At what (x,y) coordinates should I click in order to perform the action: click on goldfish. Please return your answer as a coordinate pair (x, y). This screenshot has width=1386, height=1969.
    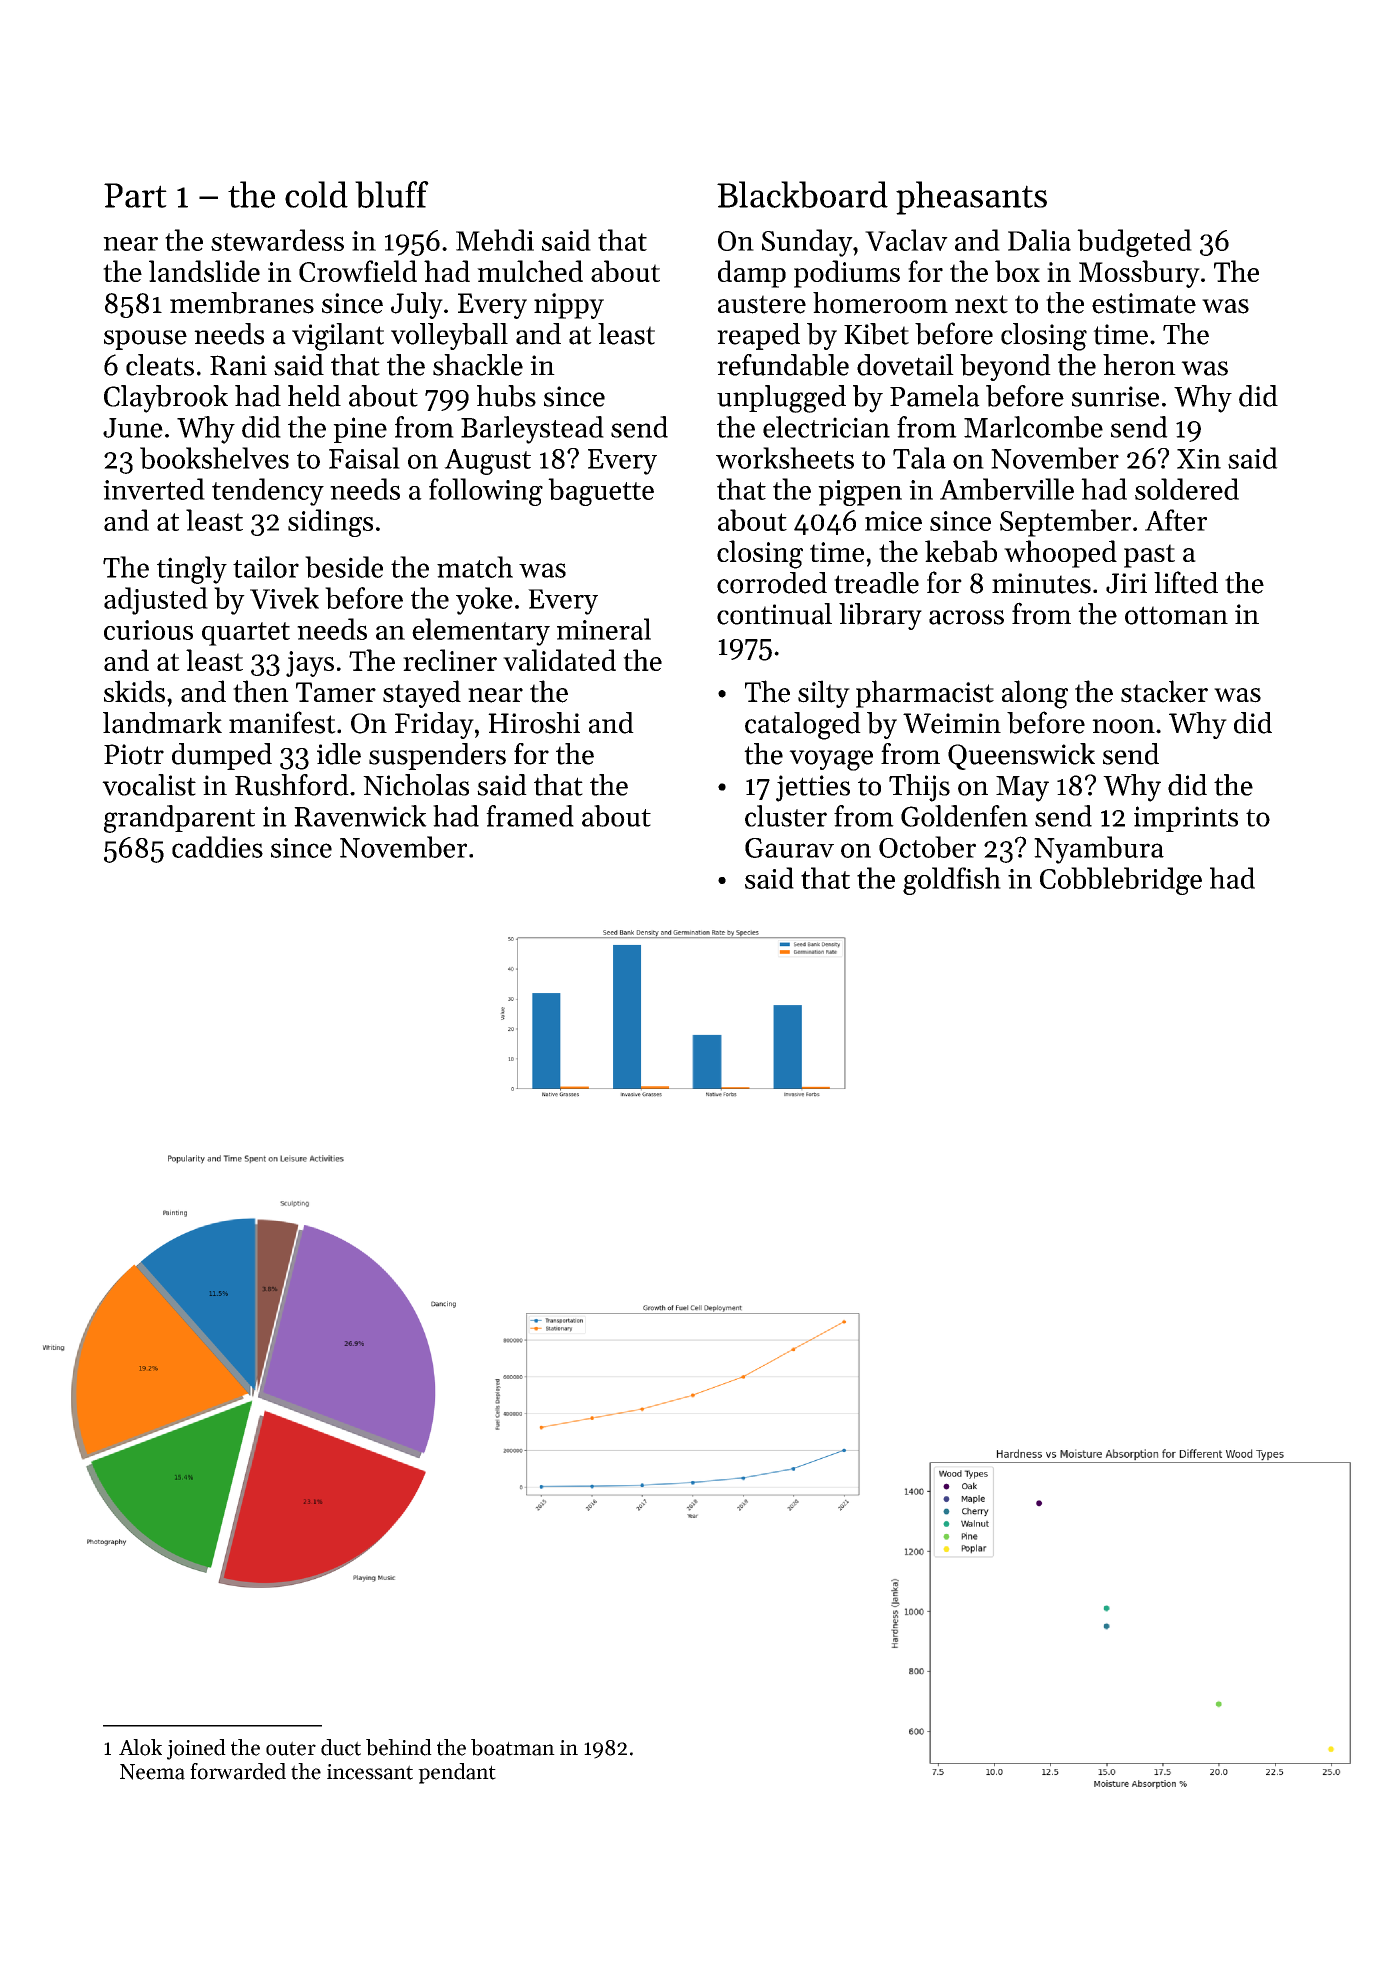
    Looking at the image, I should click on (952, 881).
